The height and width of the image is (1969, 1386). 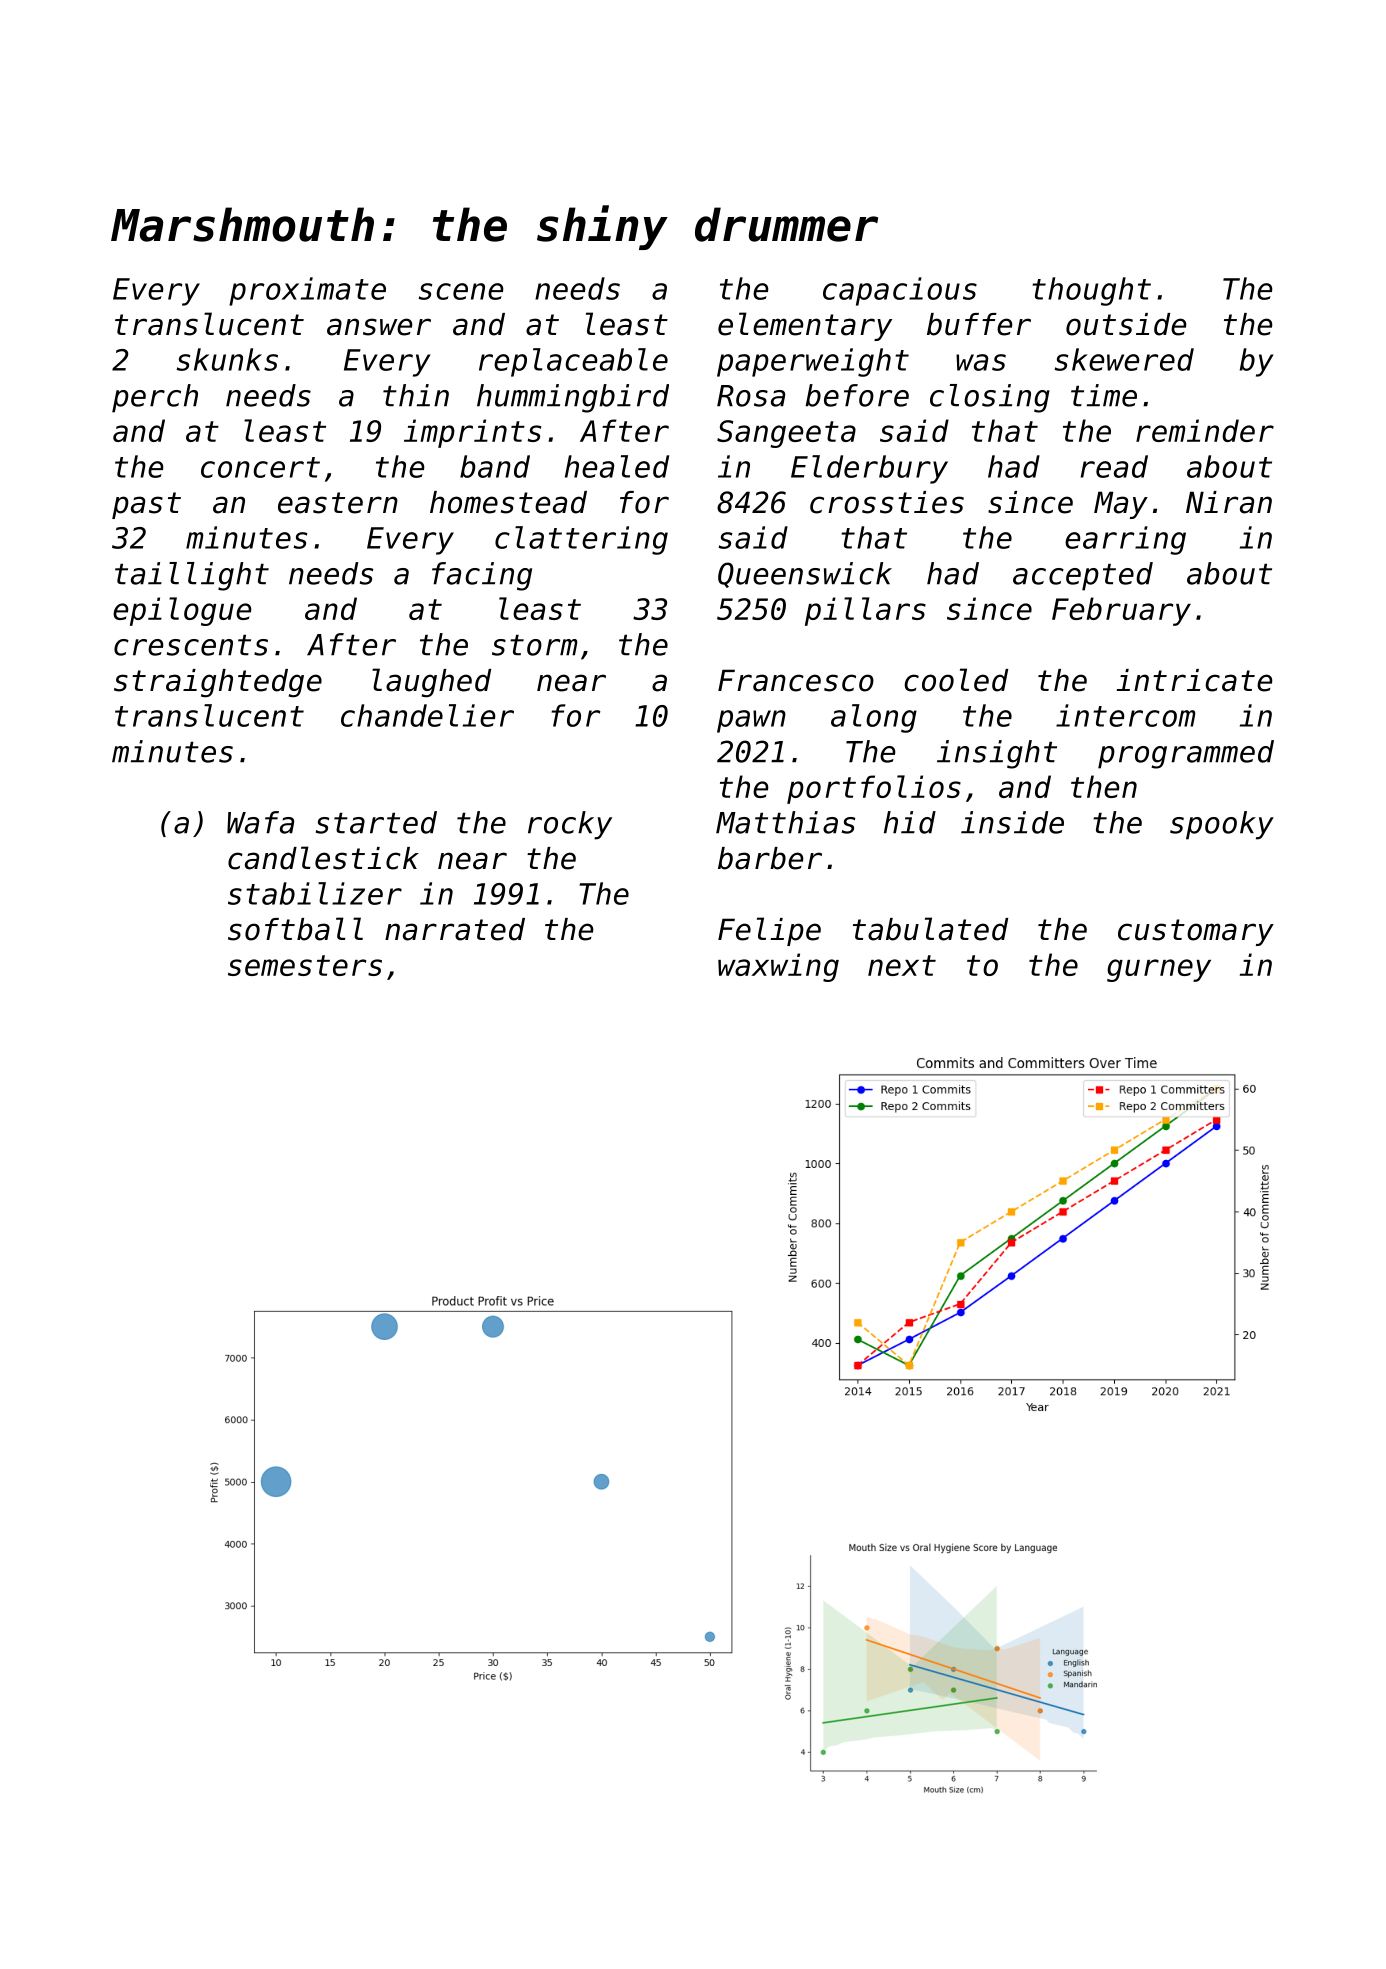 What do you see at coordinates (1126, 324) in the image?
I see `outside` at bounding box center [1126, 324].
